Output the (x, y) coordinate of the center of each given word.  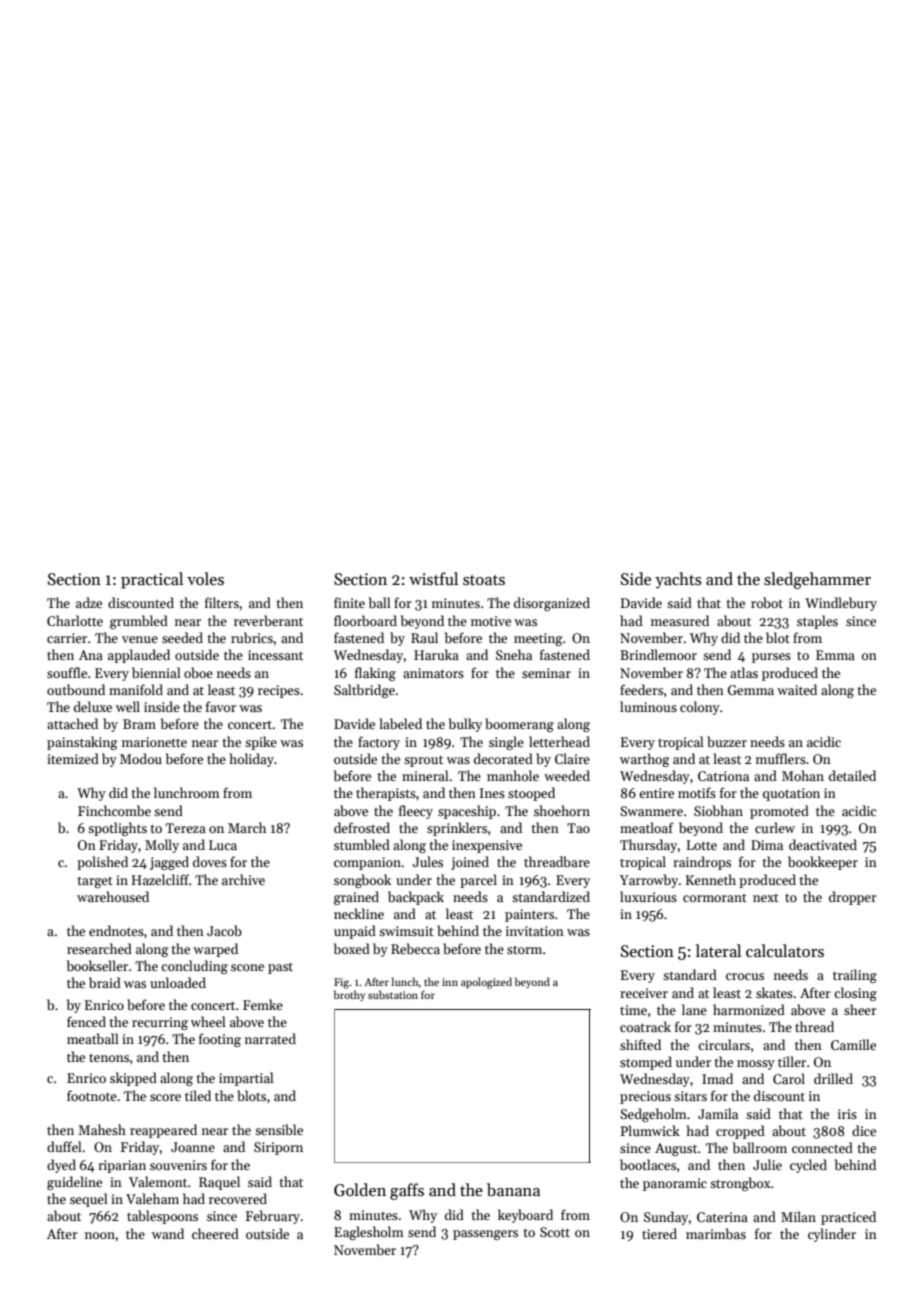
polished (102, 863)
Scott (555, 1232)
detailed (852, 775)
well (128, 706)
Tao (578, 828)
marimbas (716, 1233)
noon (100, 1235)
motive (491, 621)
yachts (678, 580)
